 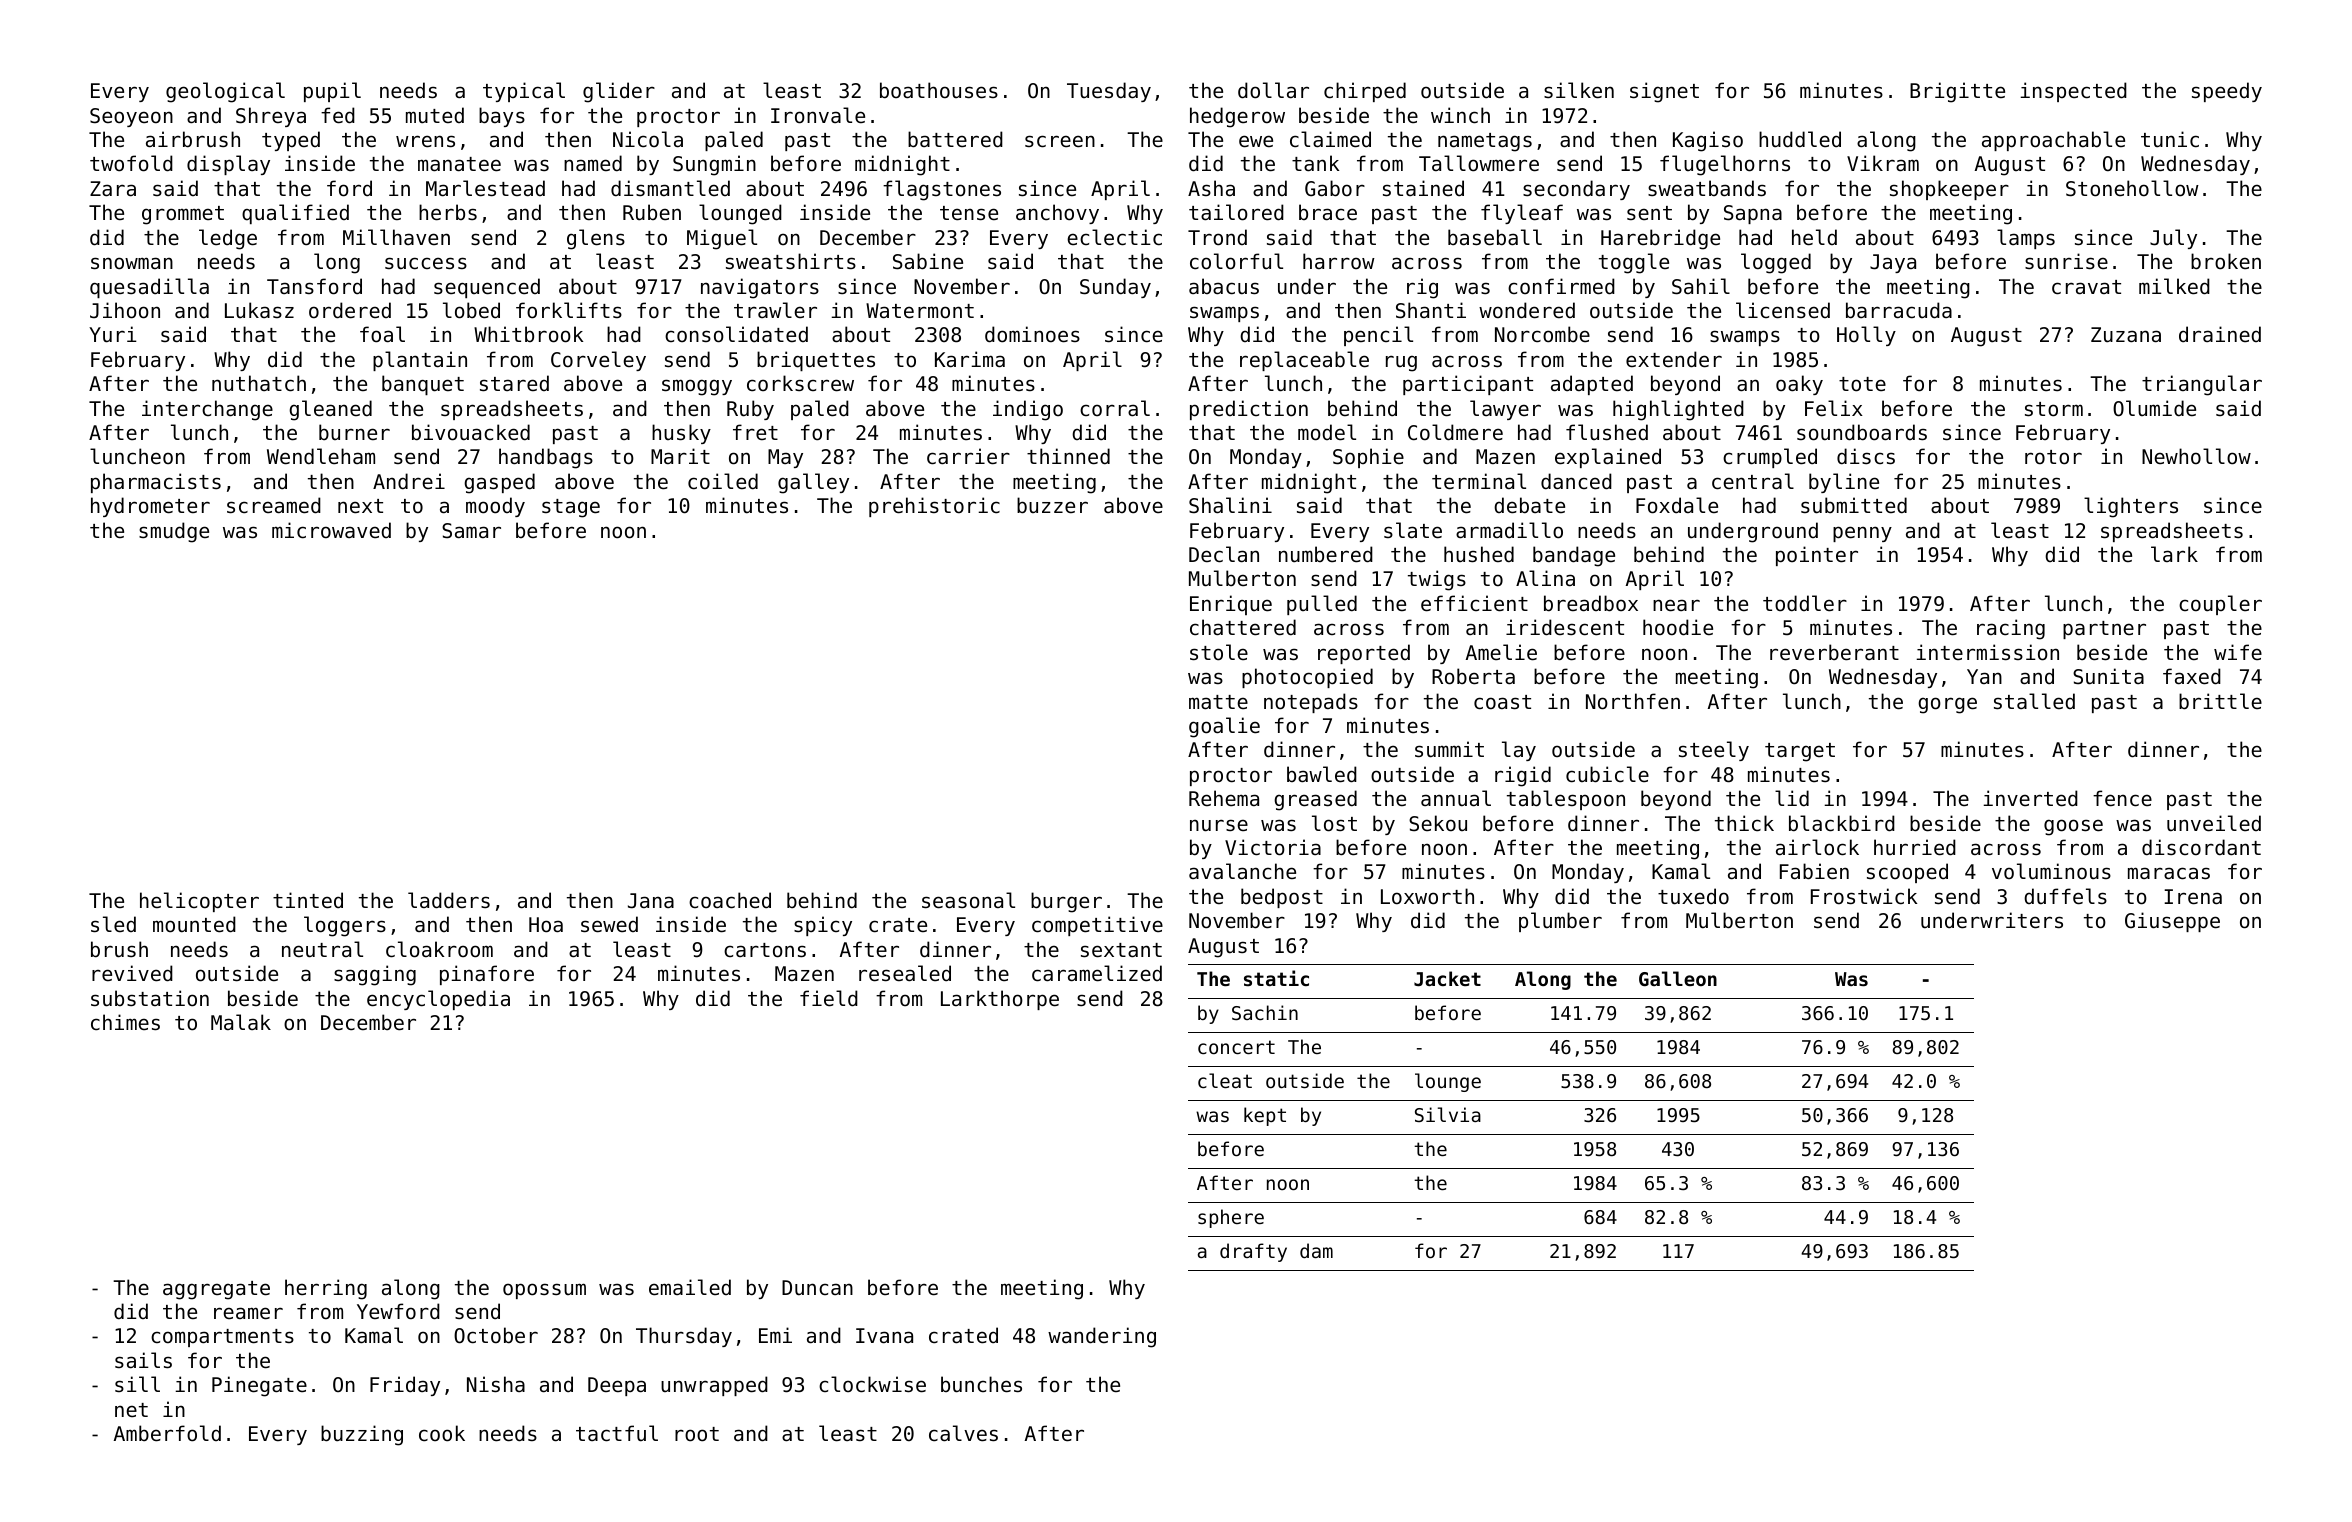 What do you see at coordinates (968, 456) in the image?
I see `carrier` at bounding box center [968, 456].
